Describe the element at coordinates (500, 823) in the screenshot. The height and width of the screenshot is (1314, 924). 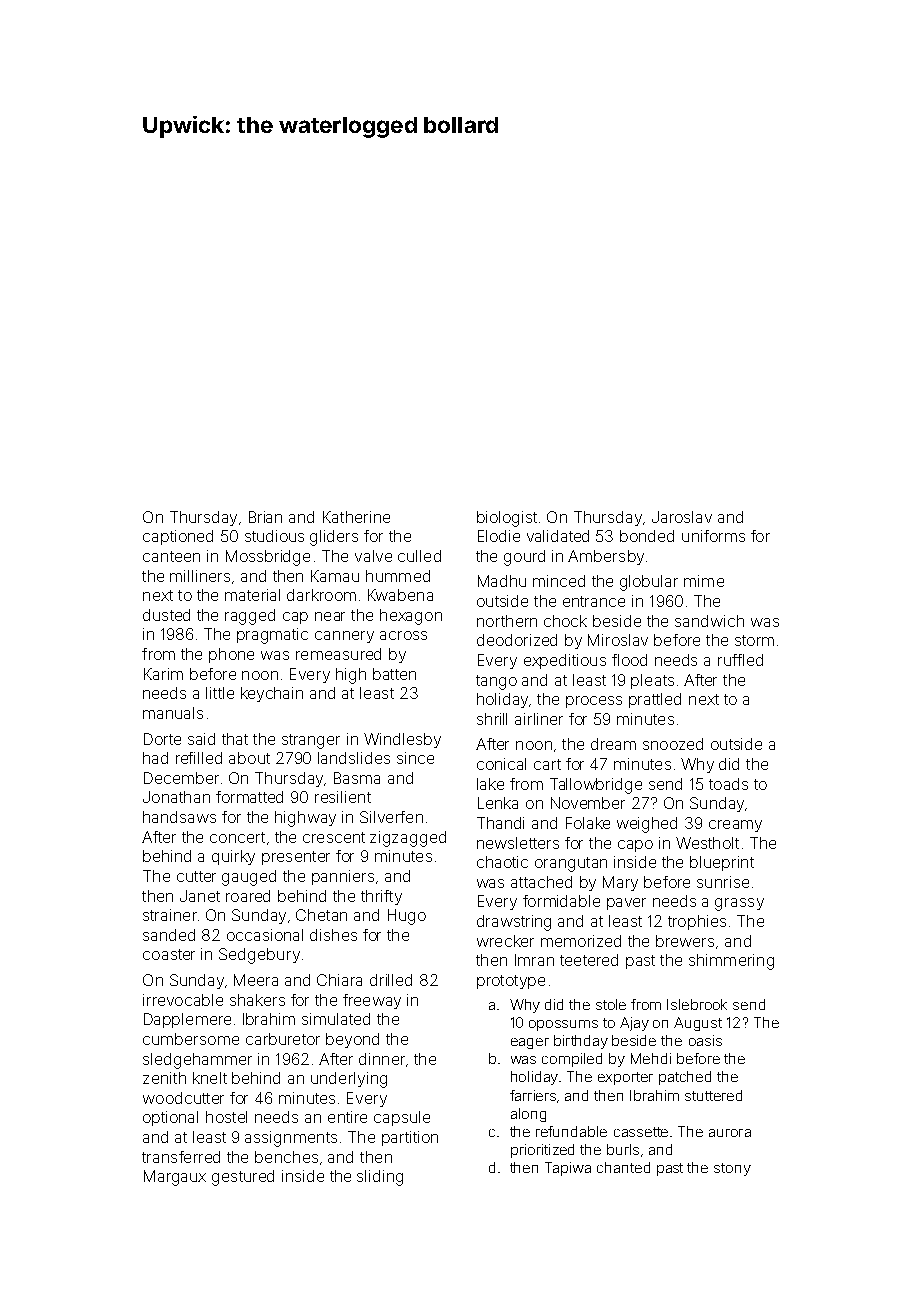
I see `Thandi` at that location.
